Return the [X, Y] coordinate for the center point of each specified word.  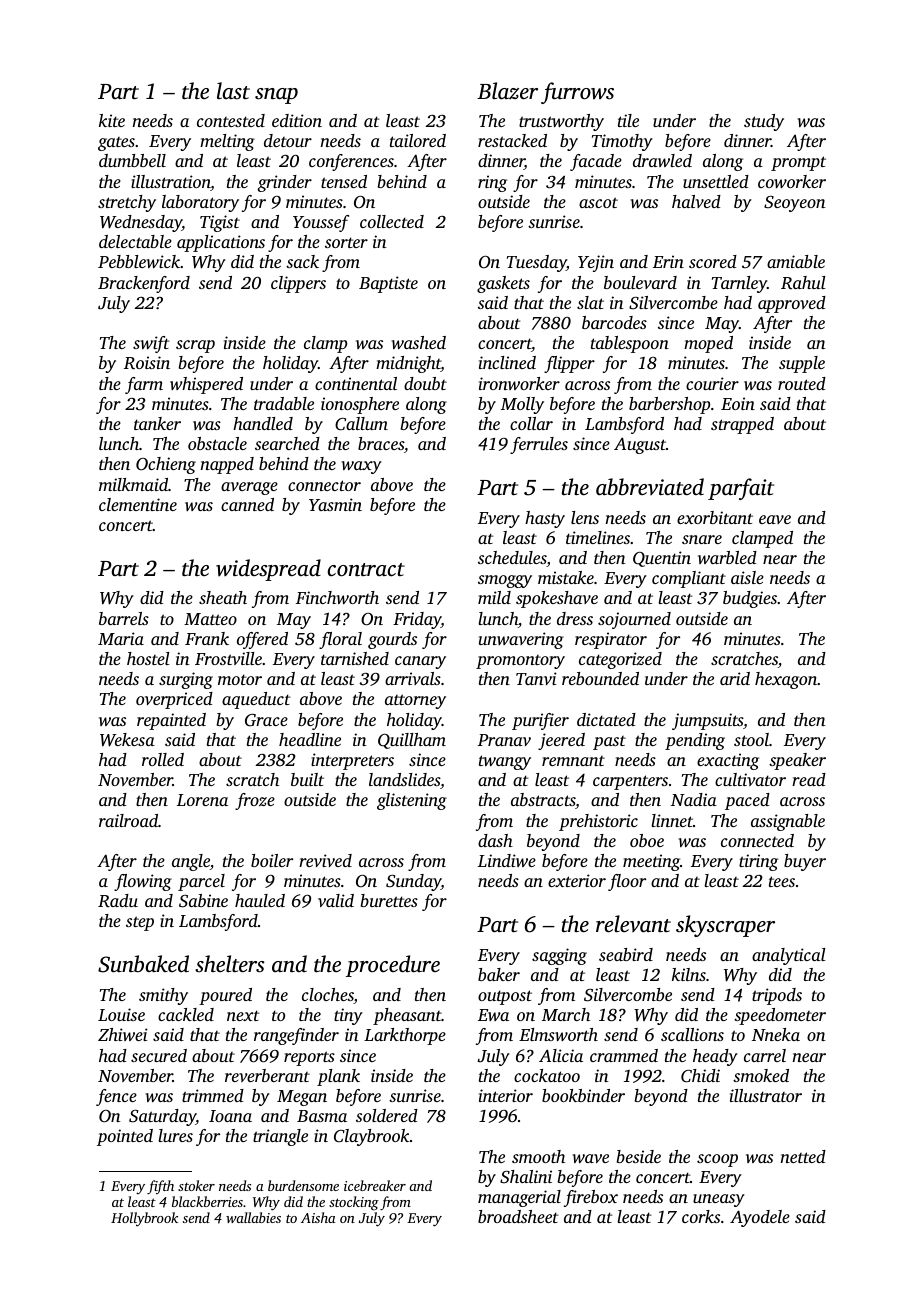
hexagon [786, 680]
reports [309, 1058]
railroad [128, 820]
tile [628, 120]
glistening [412, 801]
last [233, 90]
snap [276, 96]
